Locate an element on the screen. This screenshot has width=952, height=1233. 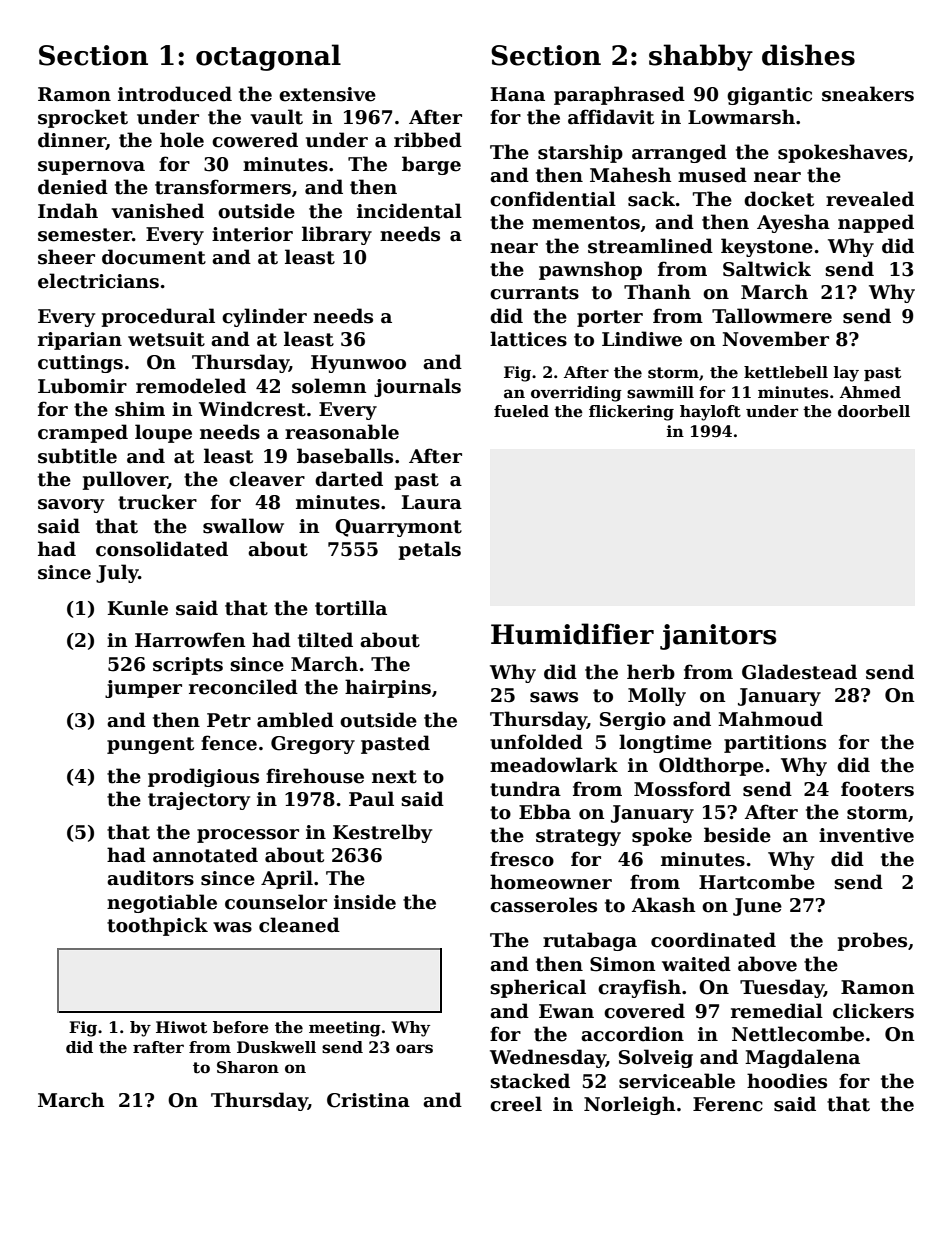
fueled is located at coordinates (521, 411).
